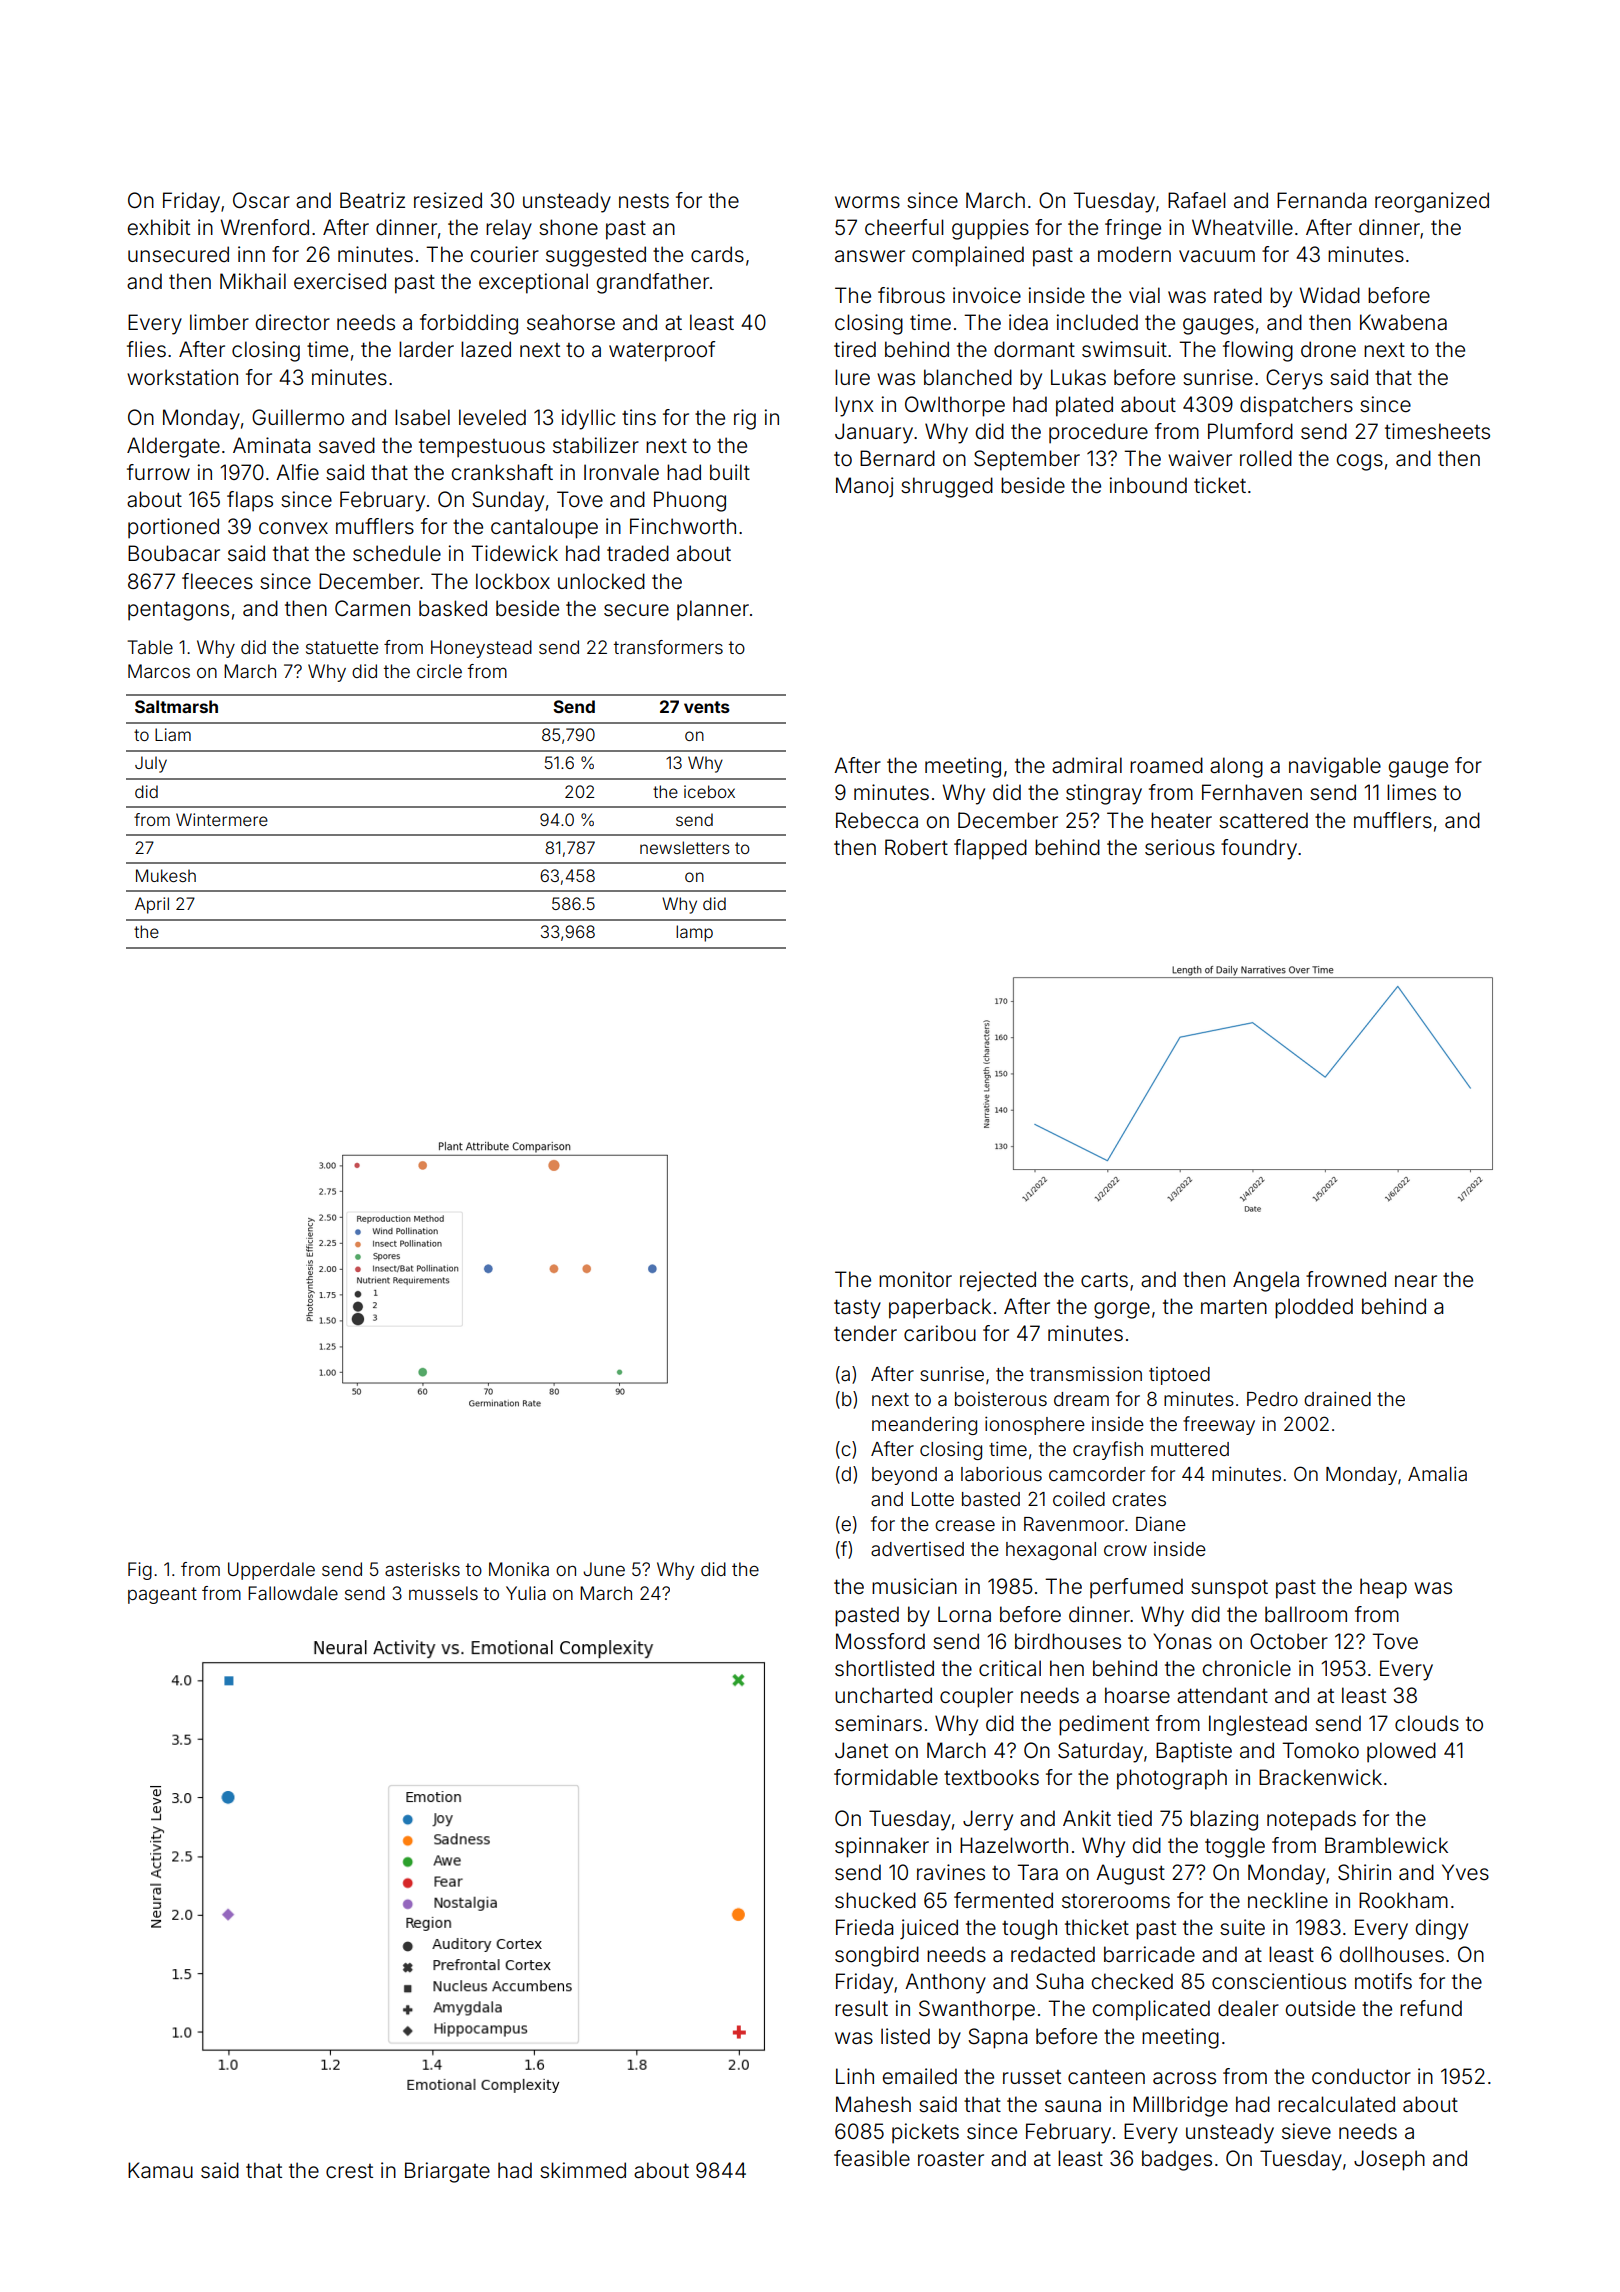 The height and width of the screenshot is (2292, 1620). I want to click on reorganized, so click(1432, 202).
